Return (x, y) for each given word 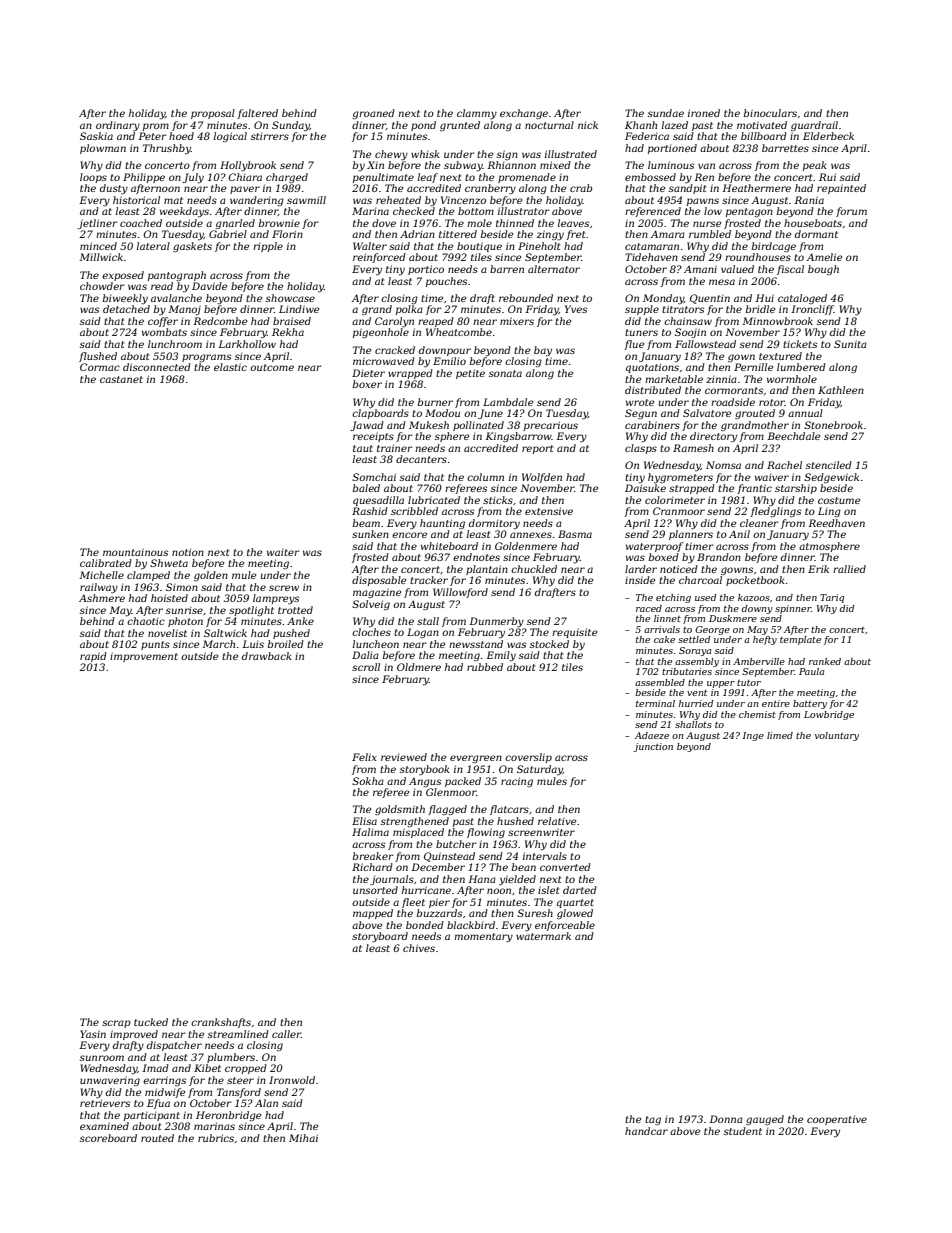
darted (580, 890)
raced (649, 608)
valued (737, 269)
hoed (181, 136)
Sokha (368, 781)
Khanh (641, 125)
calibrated (106, 563)
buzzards (439, 913)
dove (384, 223)
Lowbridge (829, 715)
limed (780, 735)
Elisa (364, 821)
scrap (116, 1024)
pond (423, 126)
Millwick (101, 257)
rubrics (216, 1138)
